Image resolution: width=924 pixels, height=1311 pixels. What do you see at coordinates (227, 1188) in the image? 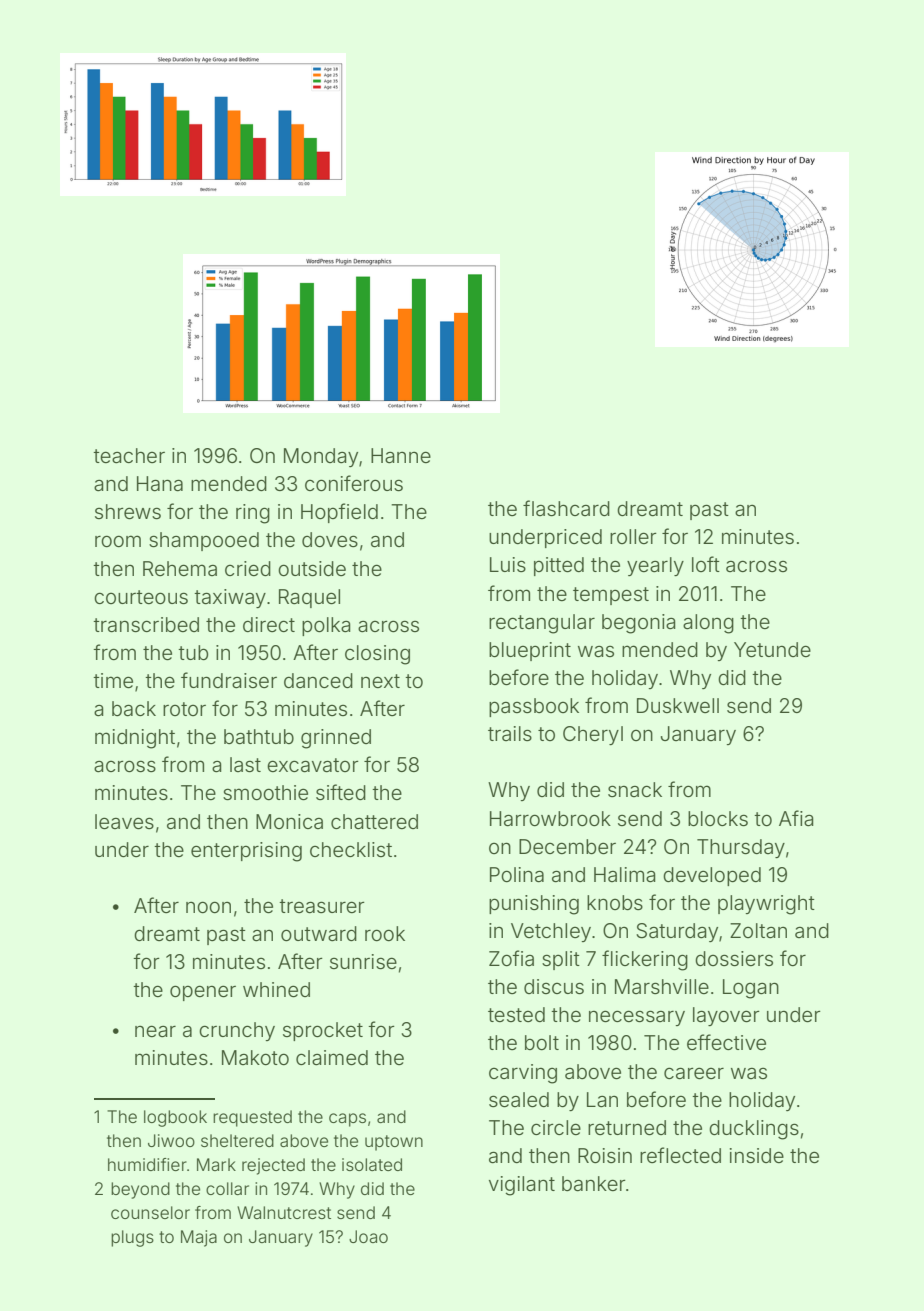
I see `collar` at bounding box center [227, 1188].
